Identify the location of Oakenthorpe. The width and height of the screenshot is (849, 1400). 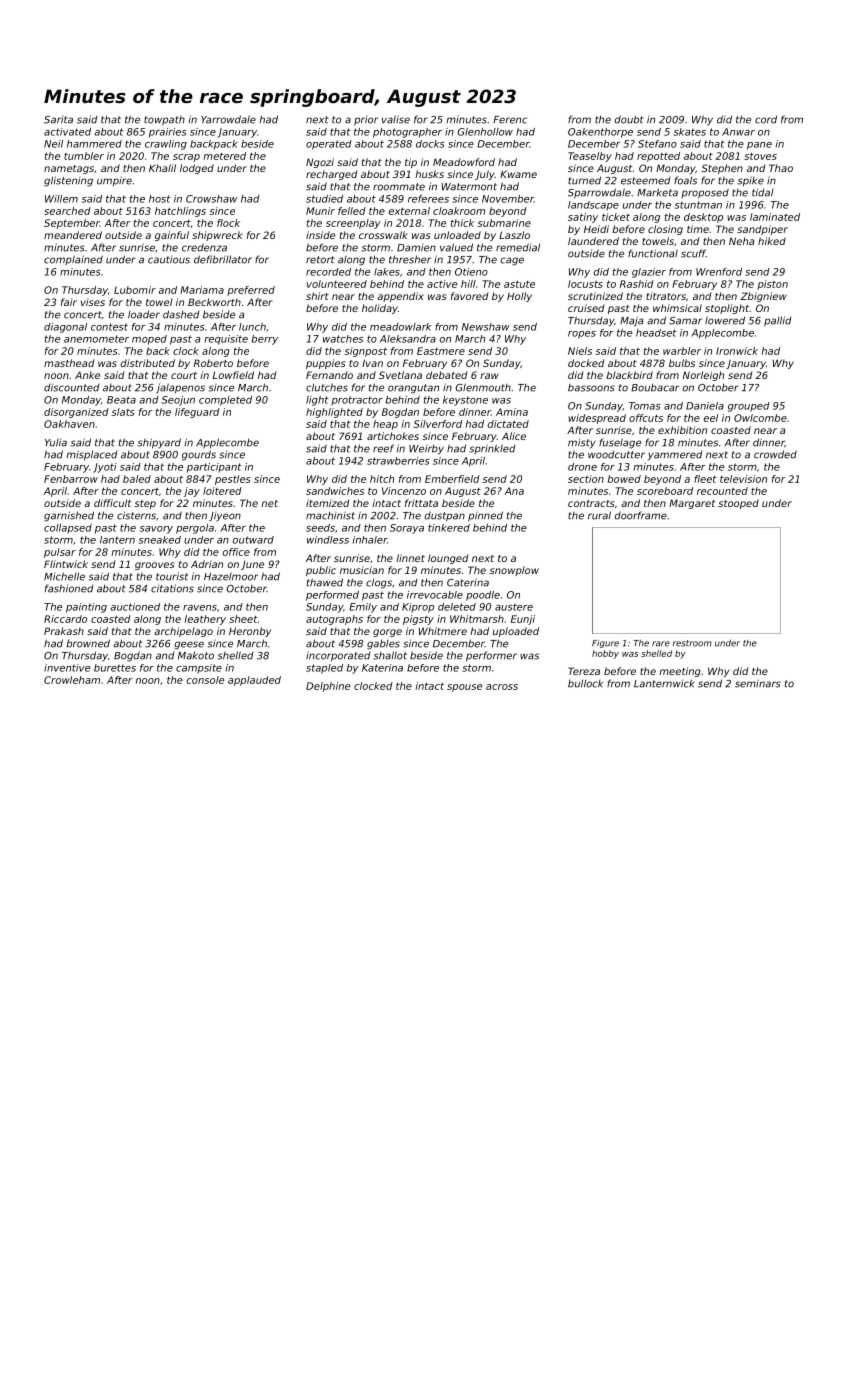
(600, 133).
